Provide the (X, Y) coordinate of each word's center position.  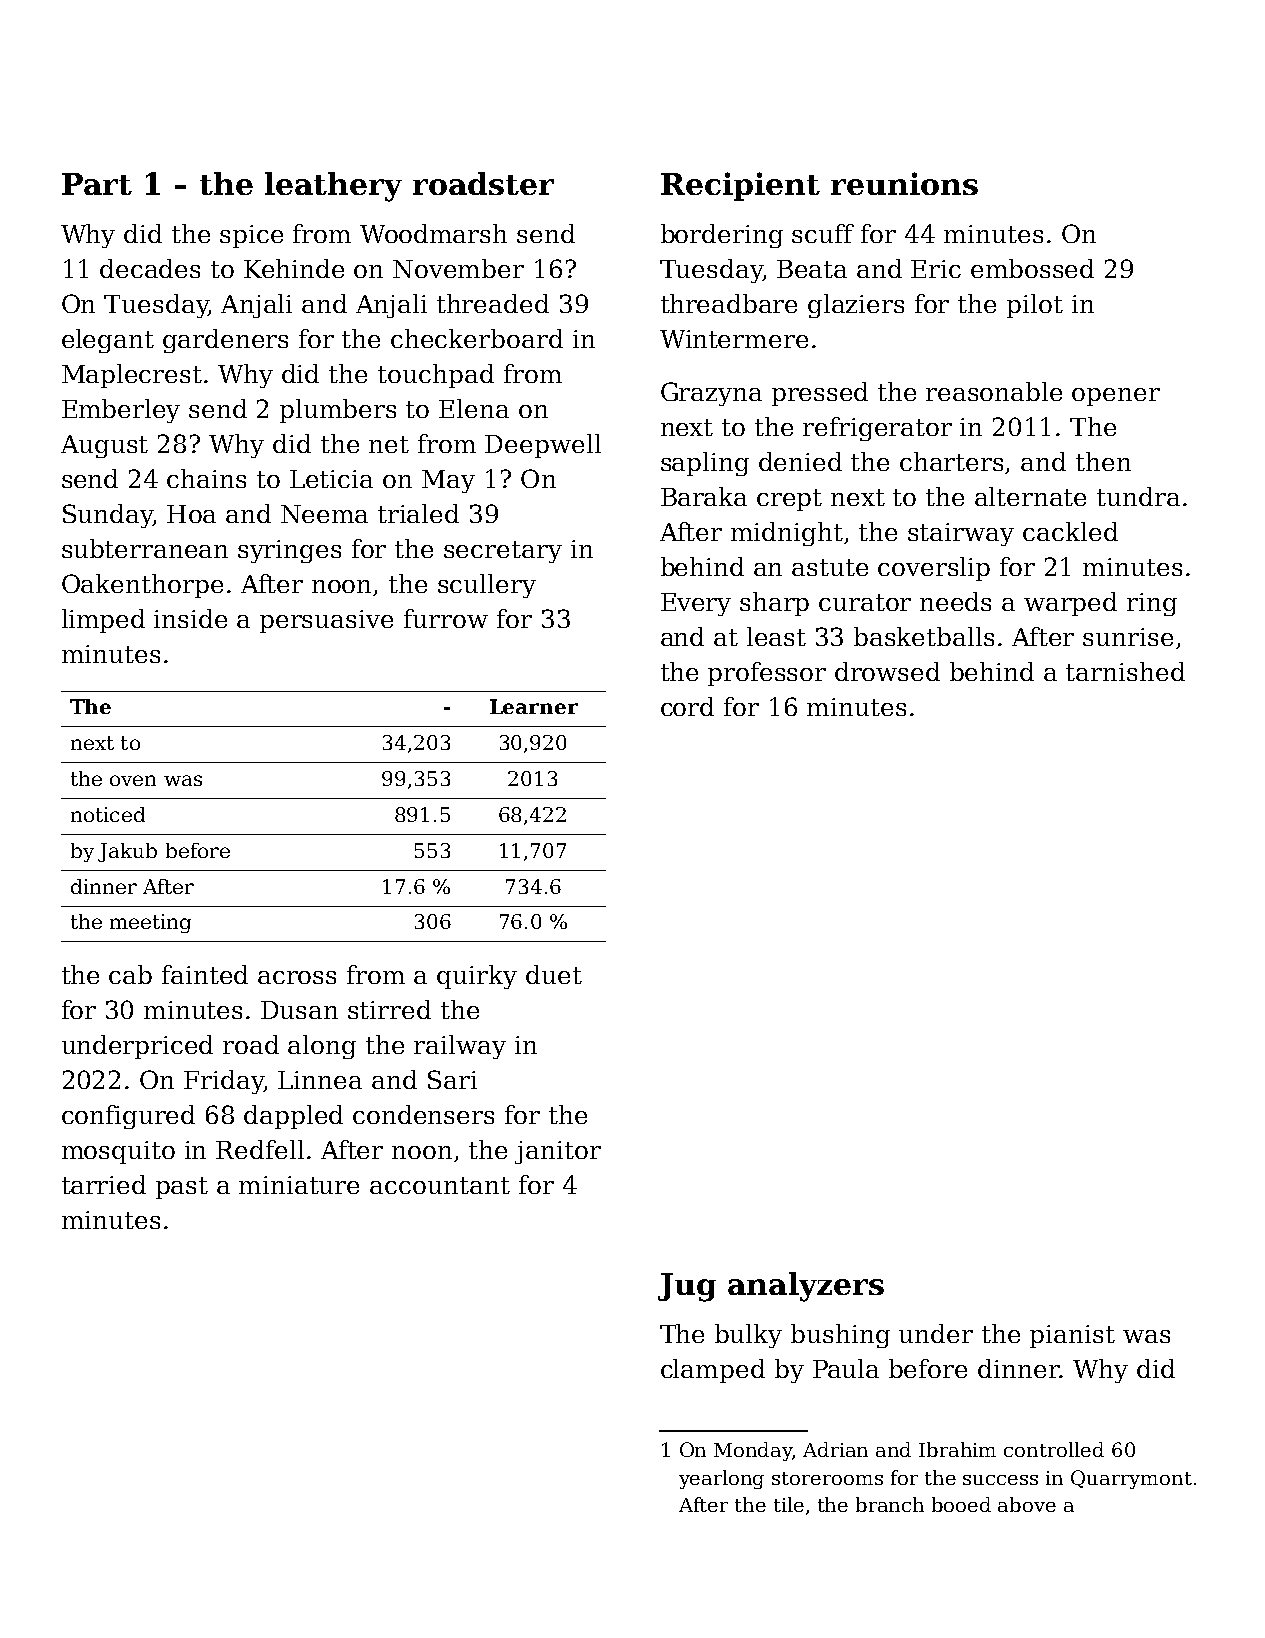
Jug (687, 1287)
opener (1116, 397)
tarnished (1125, 671)
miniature (299, 1185)
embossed (1032, 268)
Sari (452, 1079)
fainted (205, 974)
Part (97, 184)
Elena (474, 408)
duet (554, 974)
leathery (333, 187)
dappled (293, 1117)
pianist (1072, 1336)
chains (206, 478)
